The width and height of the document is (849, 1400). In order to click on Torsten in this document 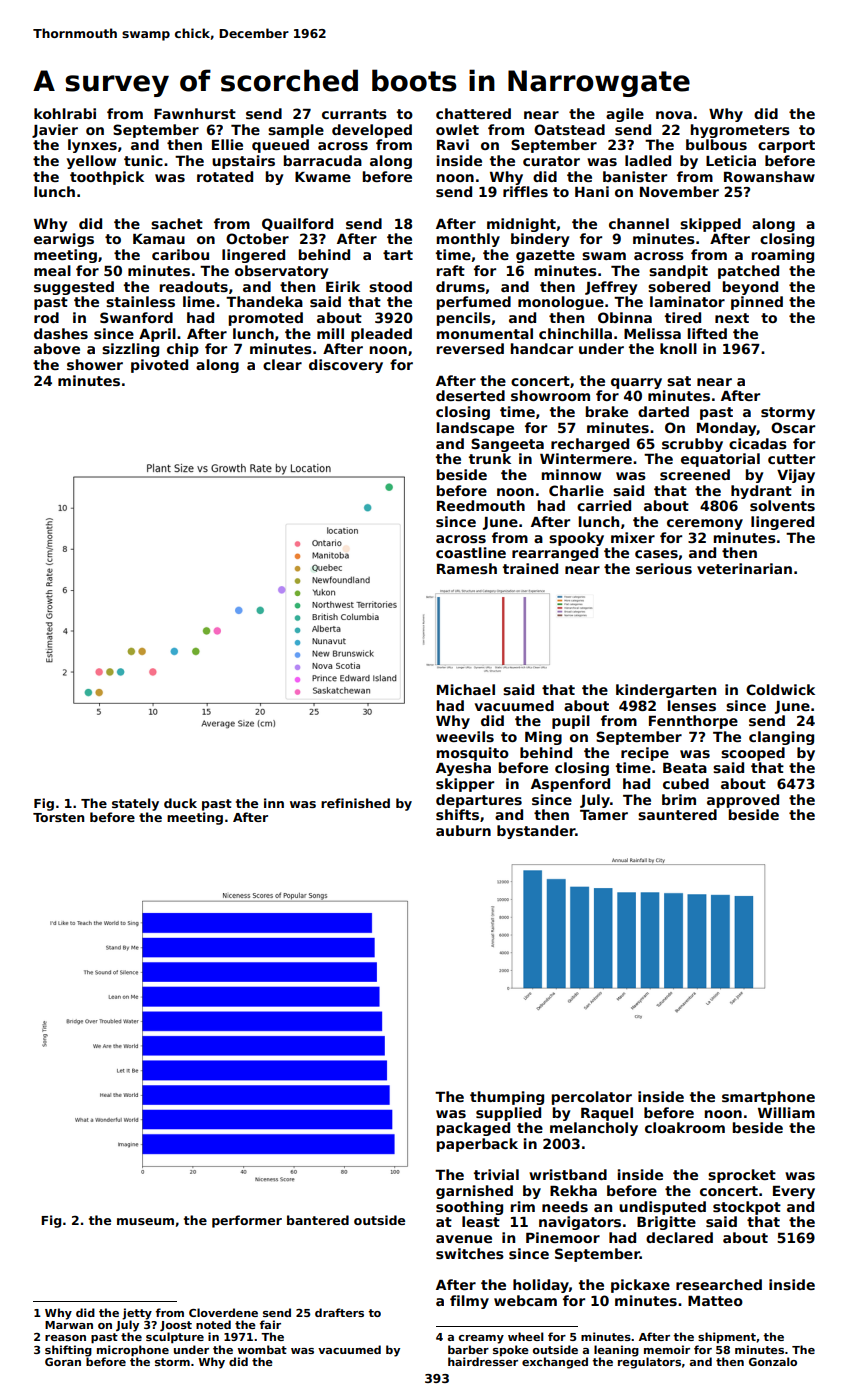, I will do `click(59, 817)`.
